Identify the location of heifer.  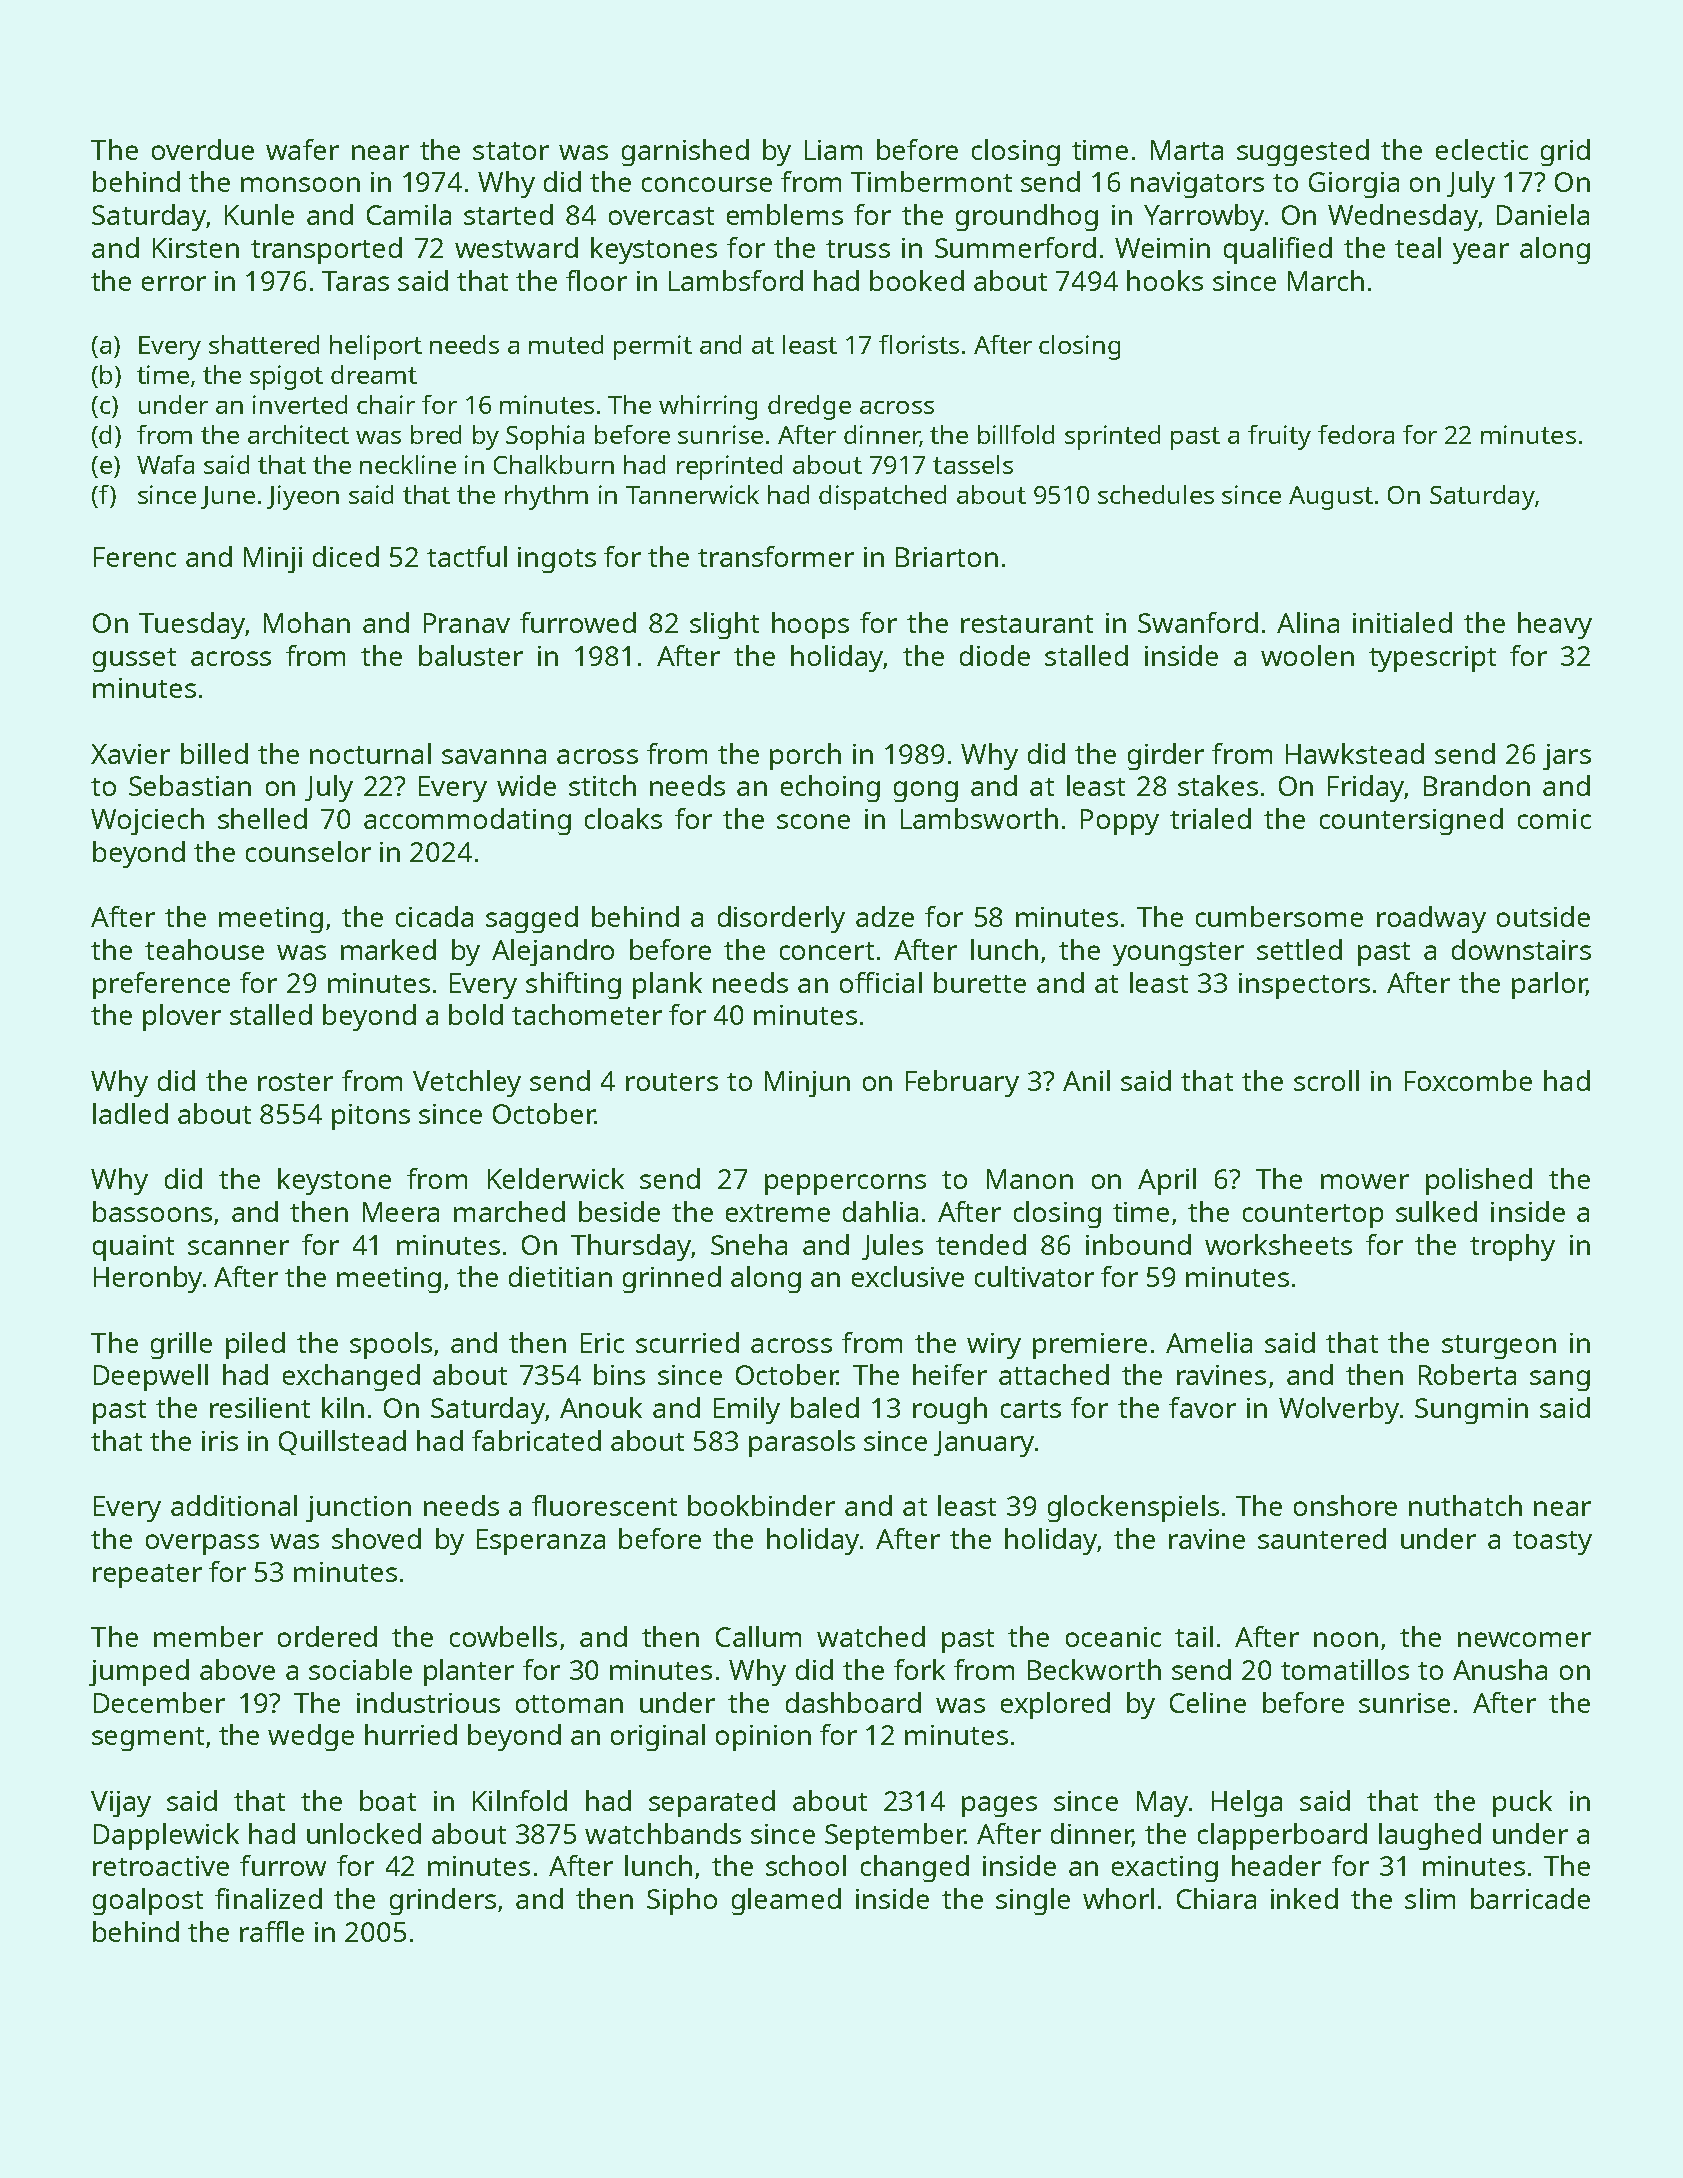
(950, 1374).
